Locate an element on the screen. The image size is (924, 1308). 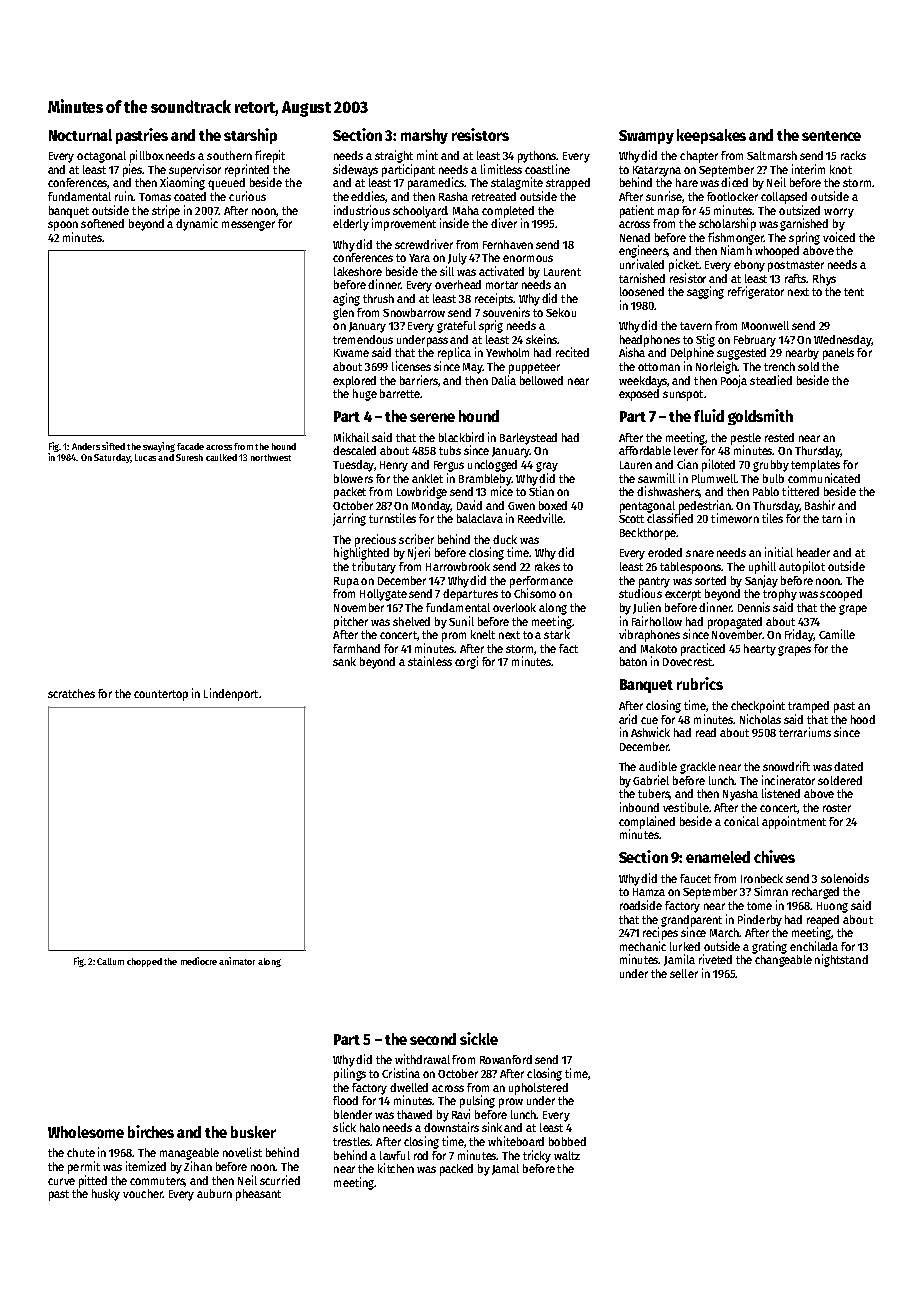
sickle is located at coordinates (479, 1038).
